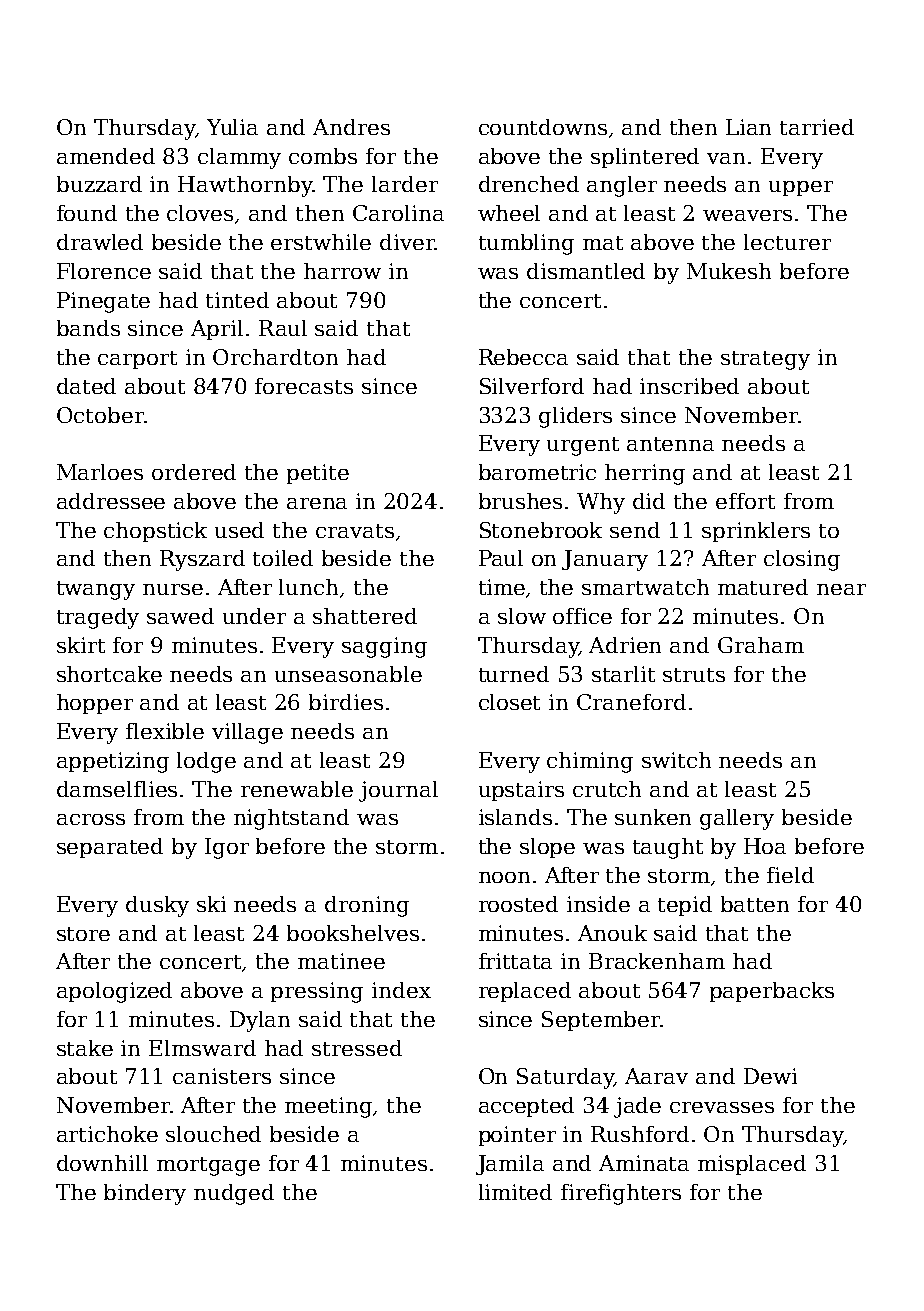 This image has width=924, height=1311. Describe the element at coordinates (645, 158) in the image. I see `splintered` at that location.
